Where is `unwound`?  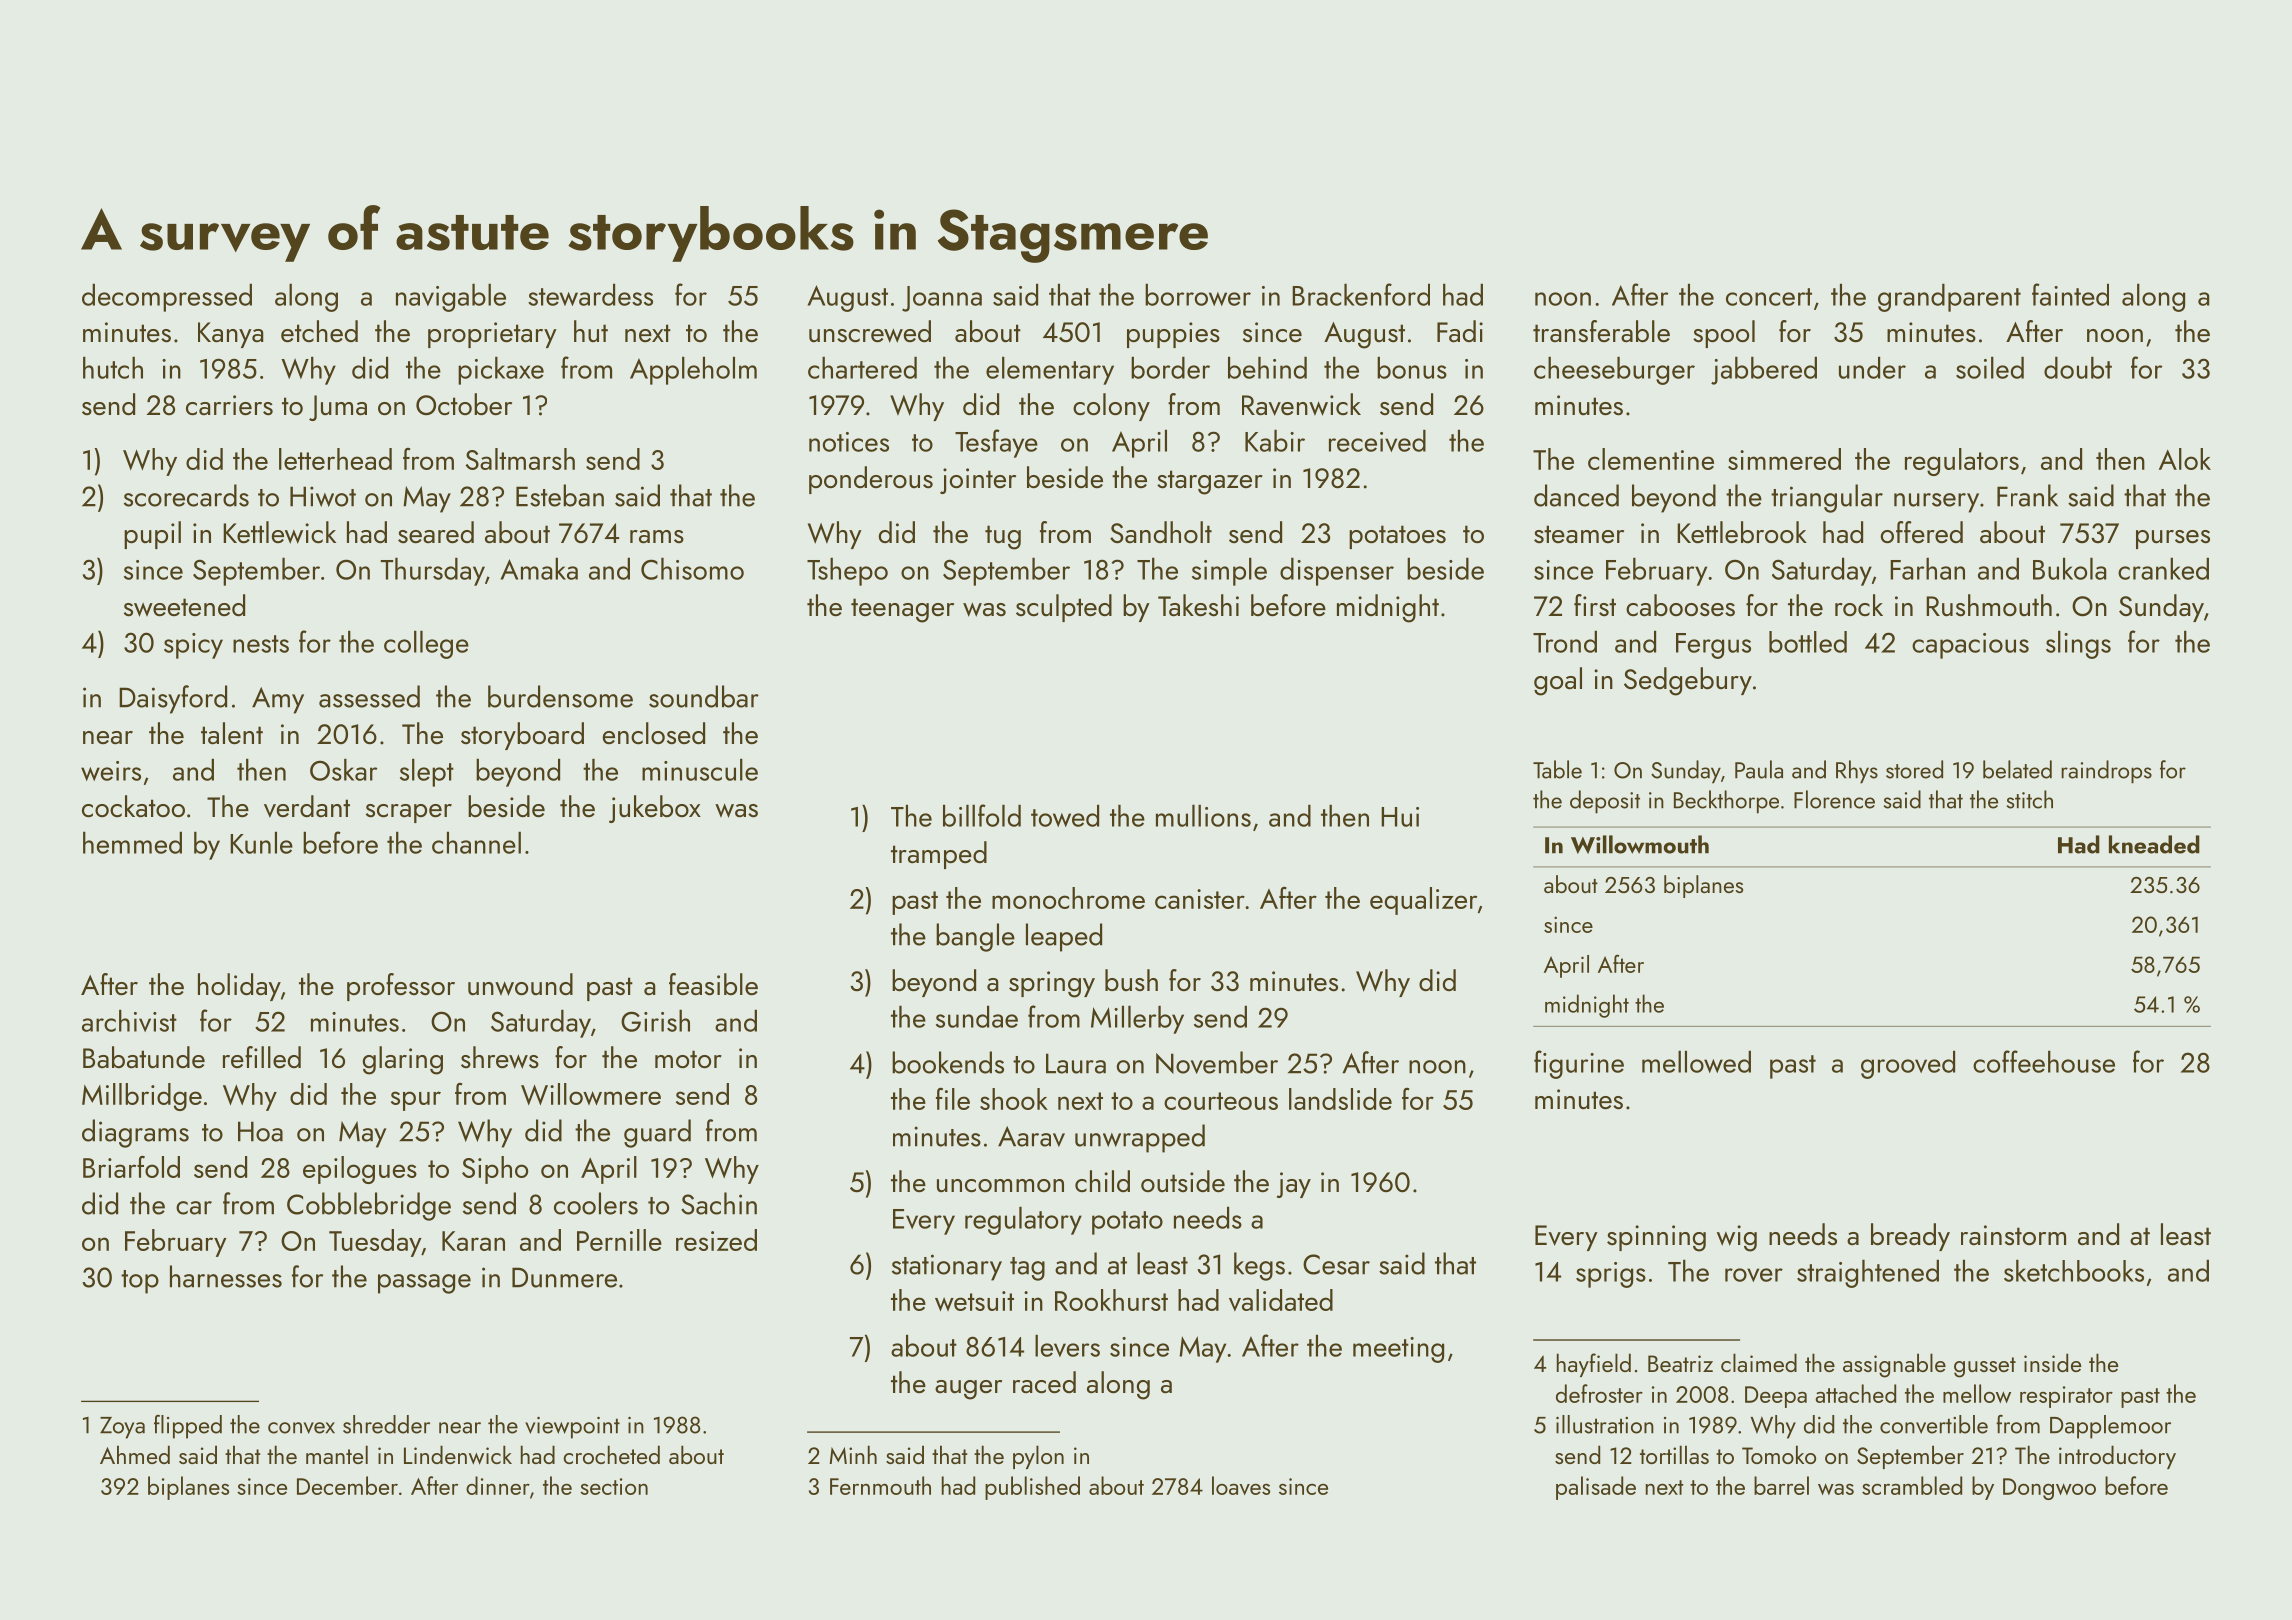
unwound is located at coordinates (520, 984).
